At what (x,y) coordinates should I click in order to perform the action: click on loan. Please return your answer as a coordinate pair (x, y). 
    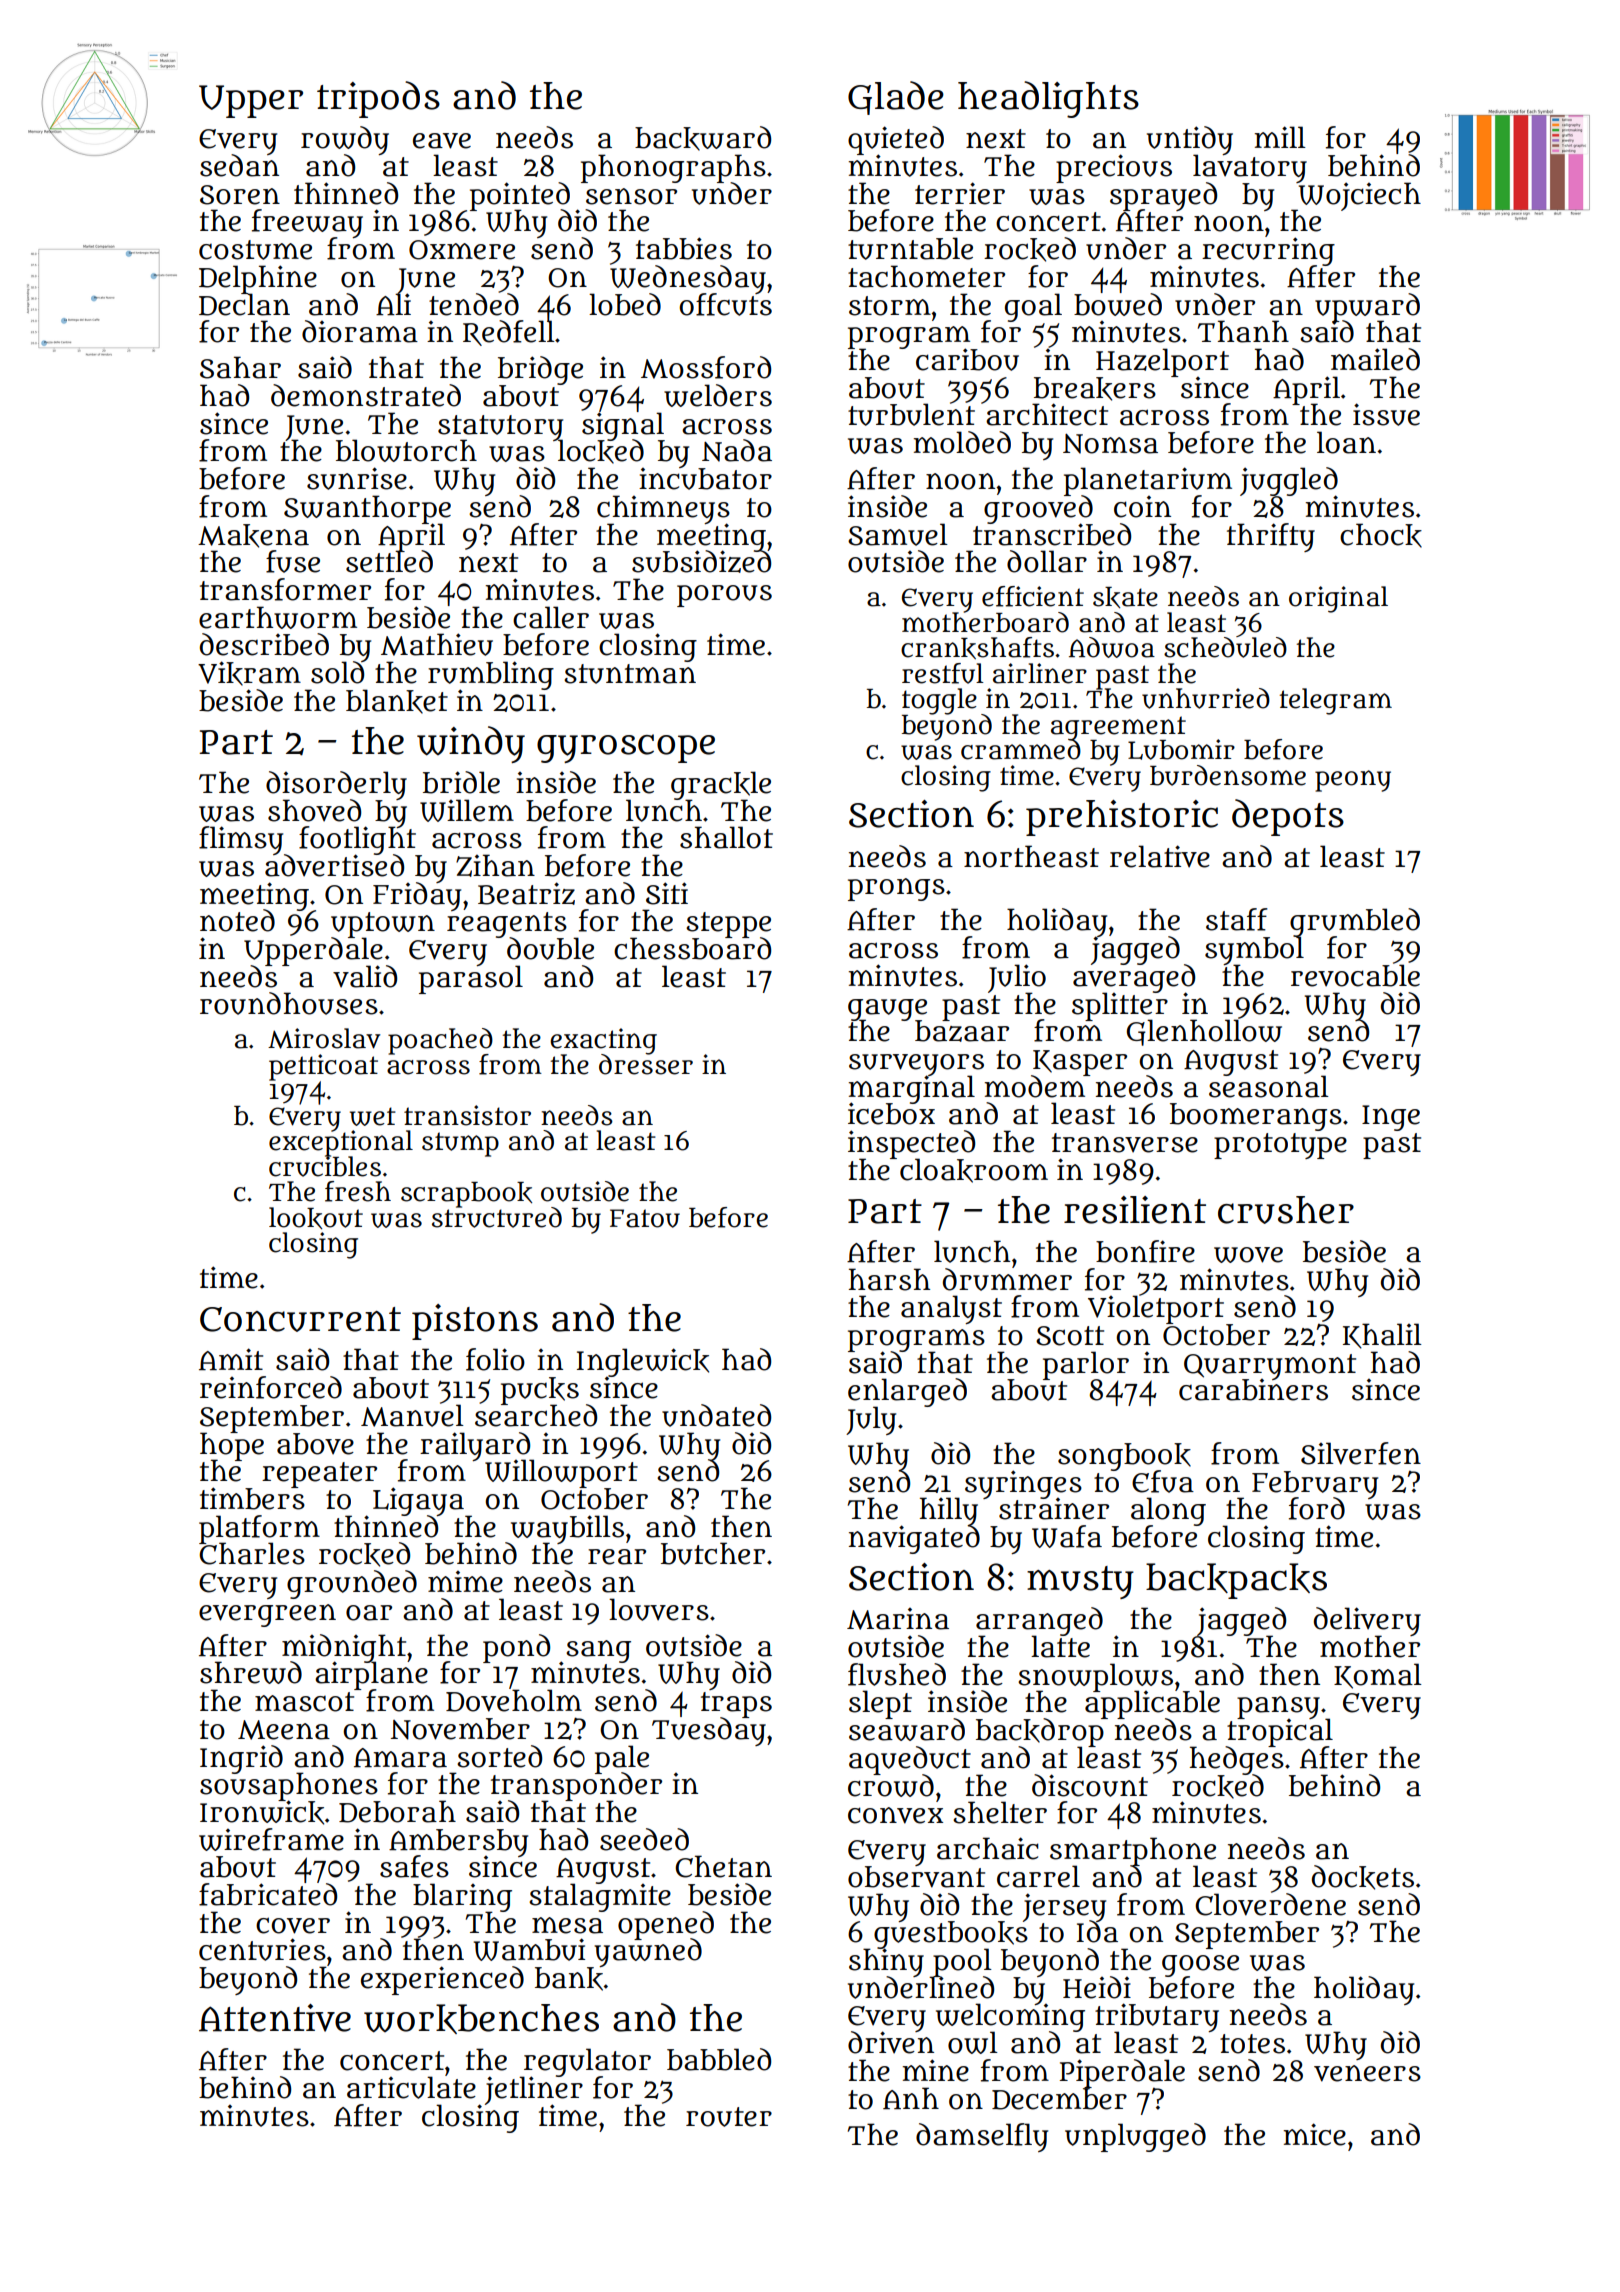
    Looking at the image, I should click on (1346, 442).
